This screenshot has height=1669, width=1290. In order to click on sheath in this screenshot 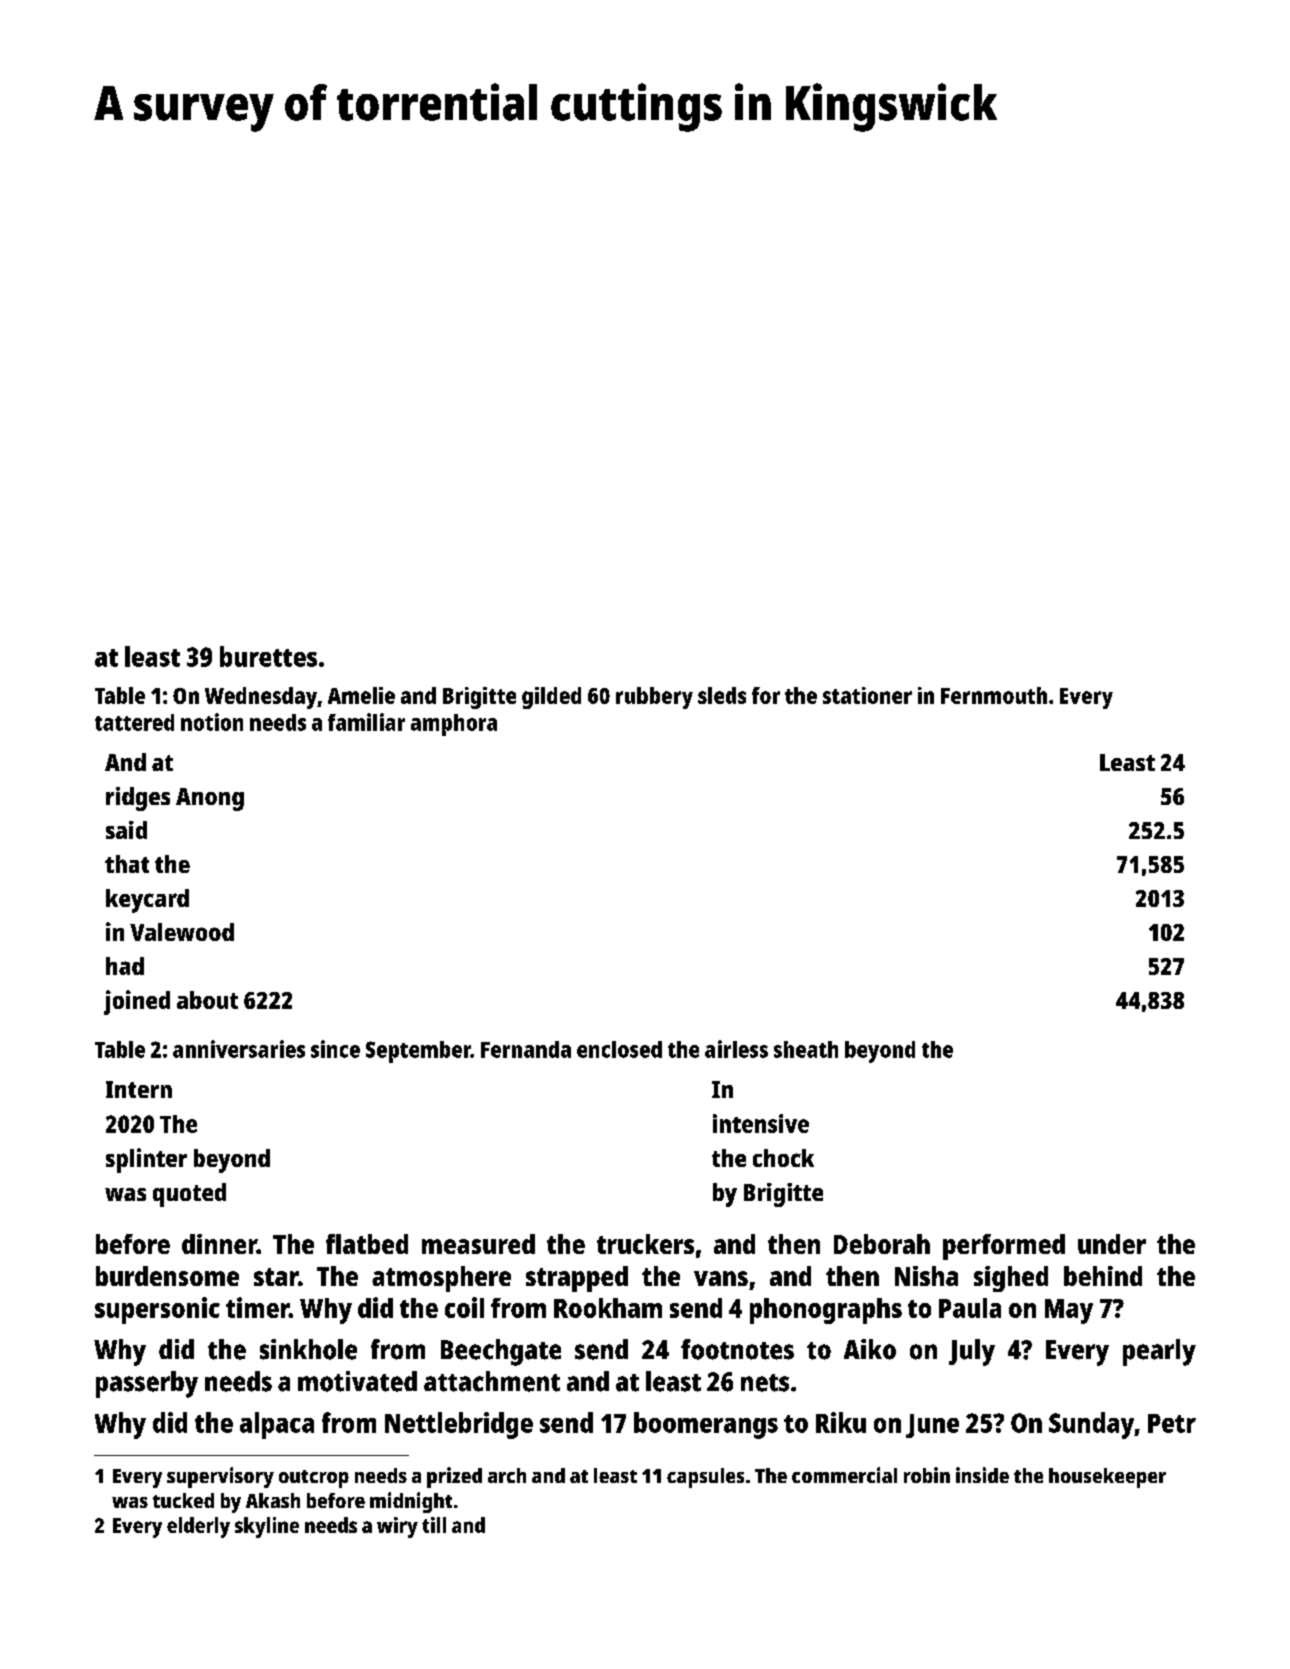, I will do `click(806, 1049)`.
